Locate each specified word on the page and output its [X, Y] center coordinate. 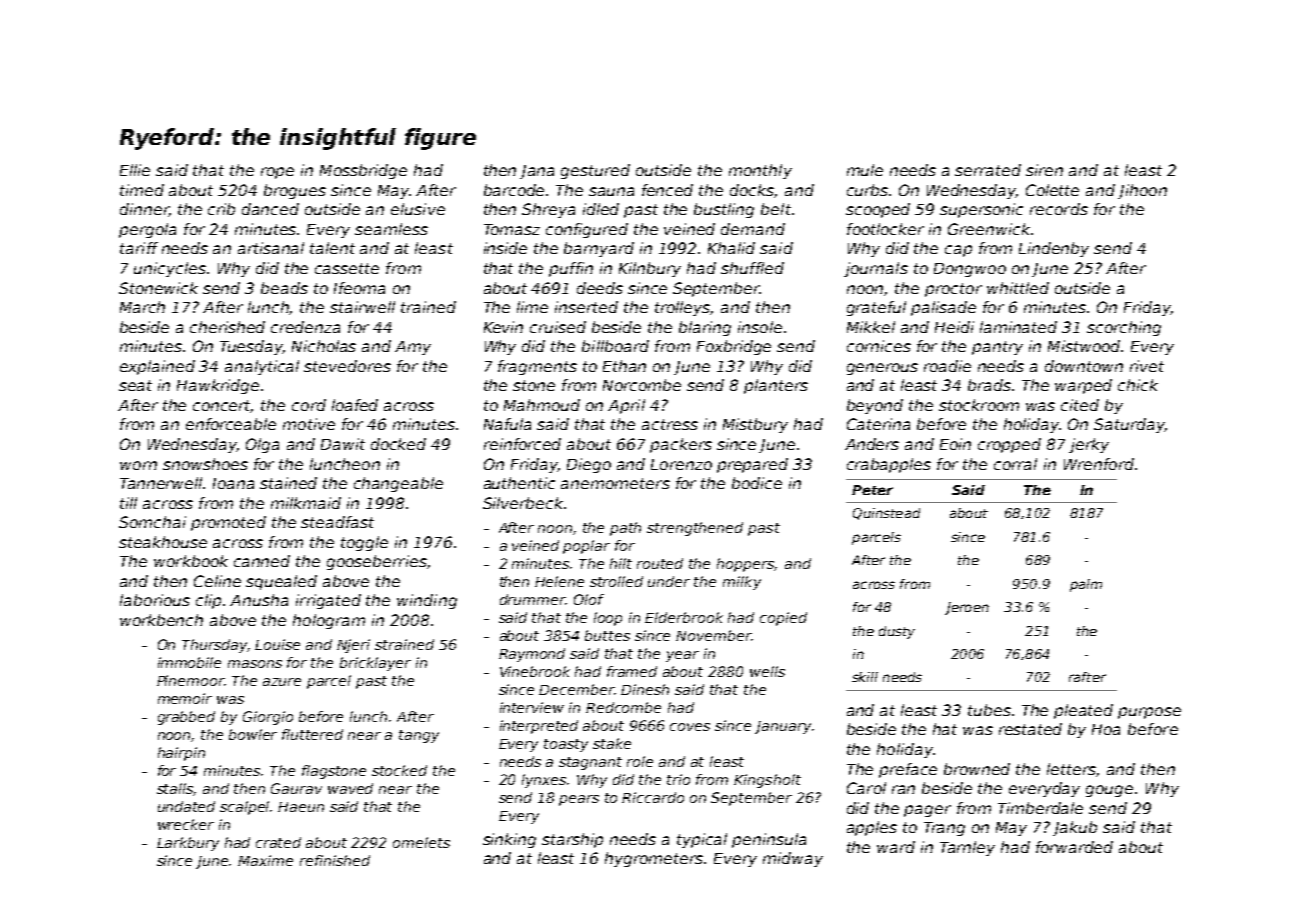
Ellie [135, 170]
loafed [355, 405]
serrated [988, 170]
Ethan [624, 366]
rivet [1147, 366]
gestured [595, 171]
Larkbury [188, 844]
